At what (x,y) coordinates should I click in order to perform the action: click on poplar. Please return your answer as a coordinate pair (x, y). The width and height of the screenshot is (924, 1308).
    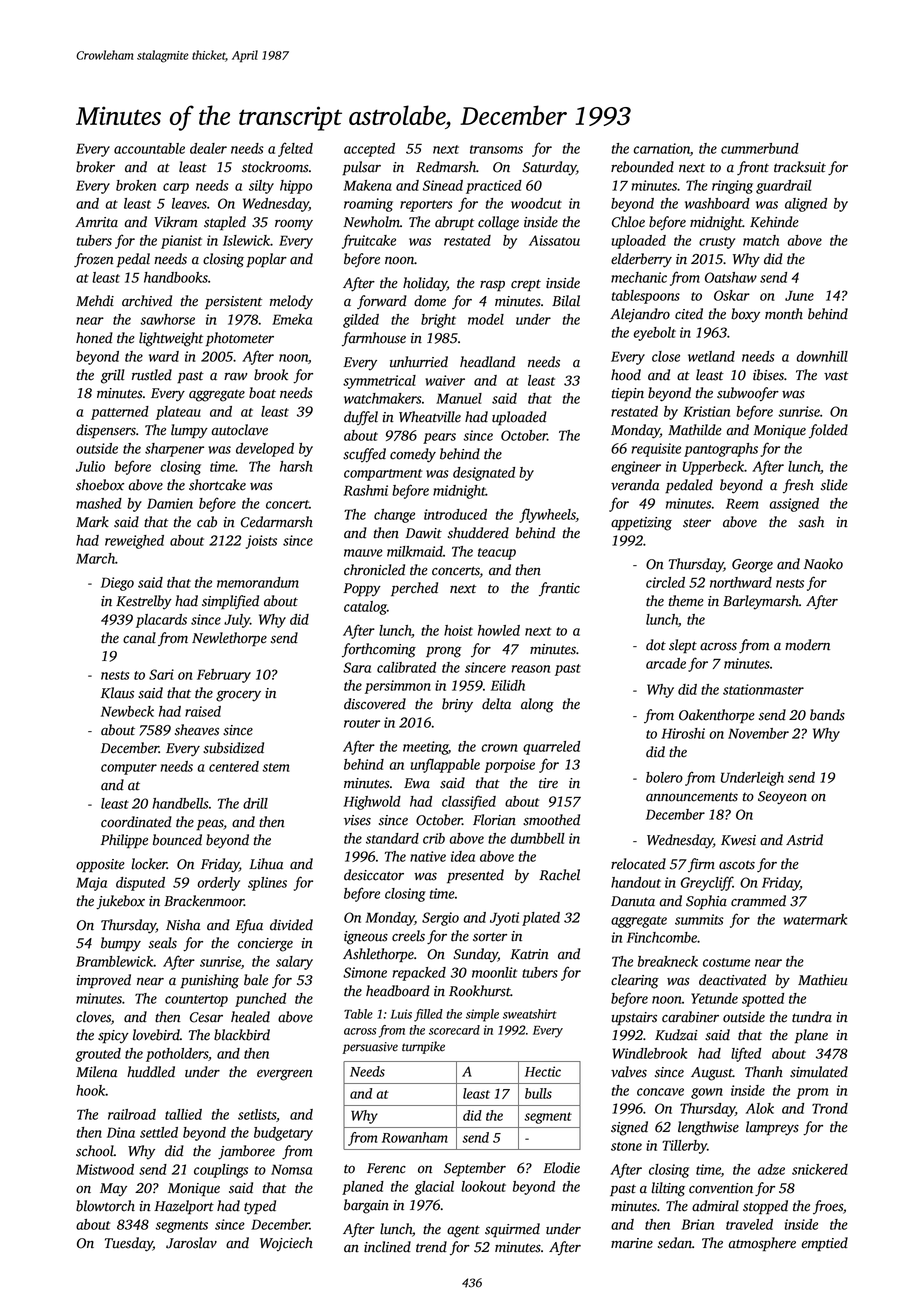
    Looking at the image, I should click on (266, 260).
